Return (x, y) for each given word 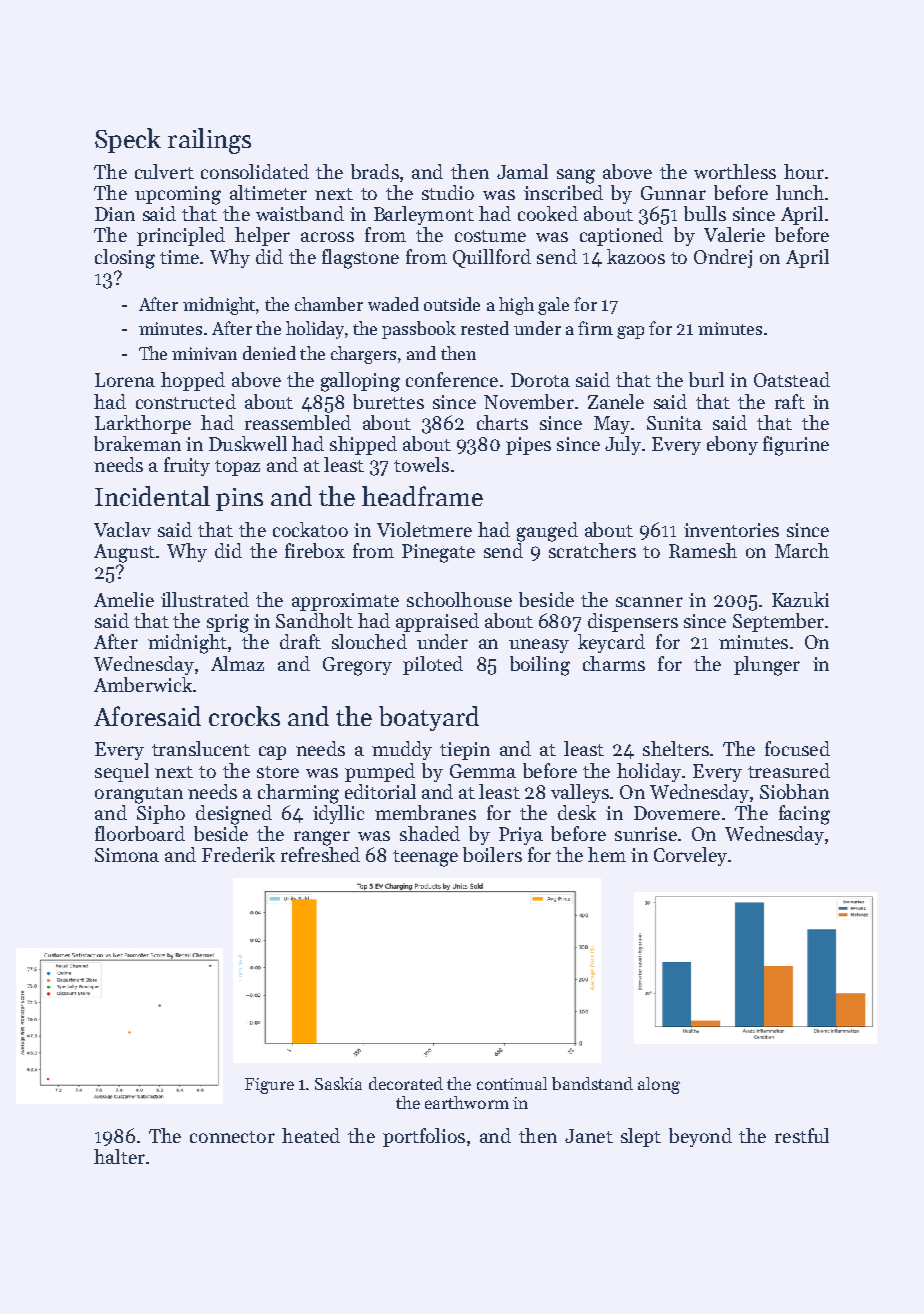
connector (232, 1137)
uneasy (539, 646)
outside (452, 304)
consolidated (255, 171)
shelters (676, 748)
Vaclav (122, 529)
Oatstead (792, 379)
